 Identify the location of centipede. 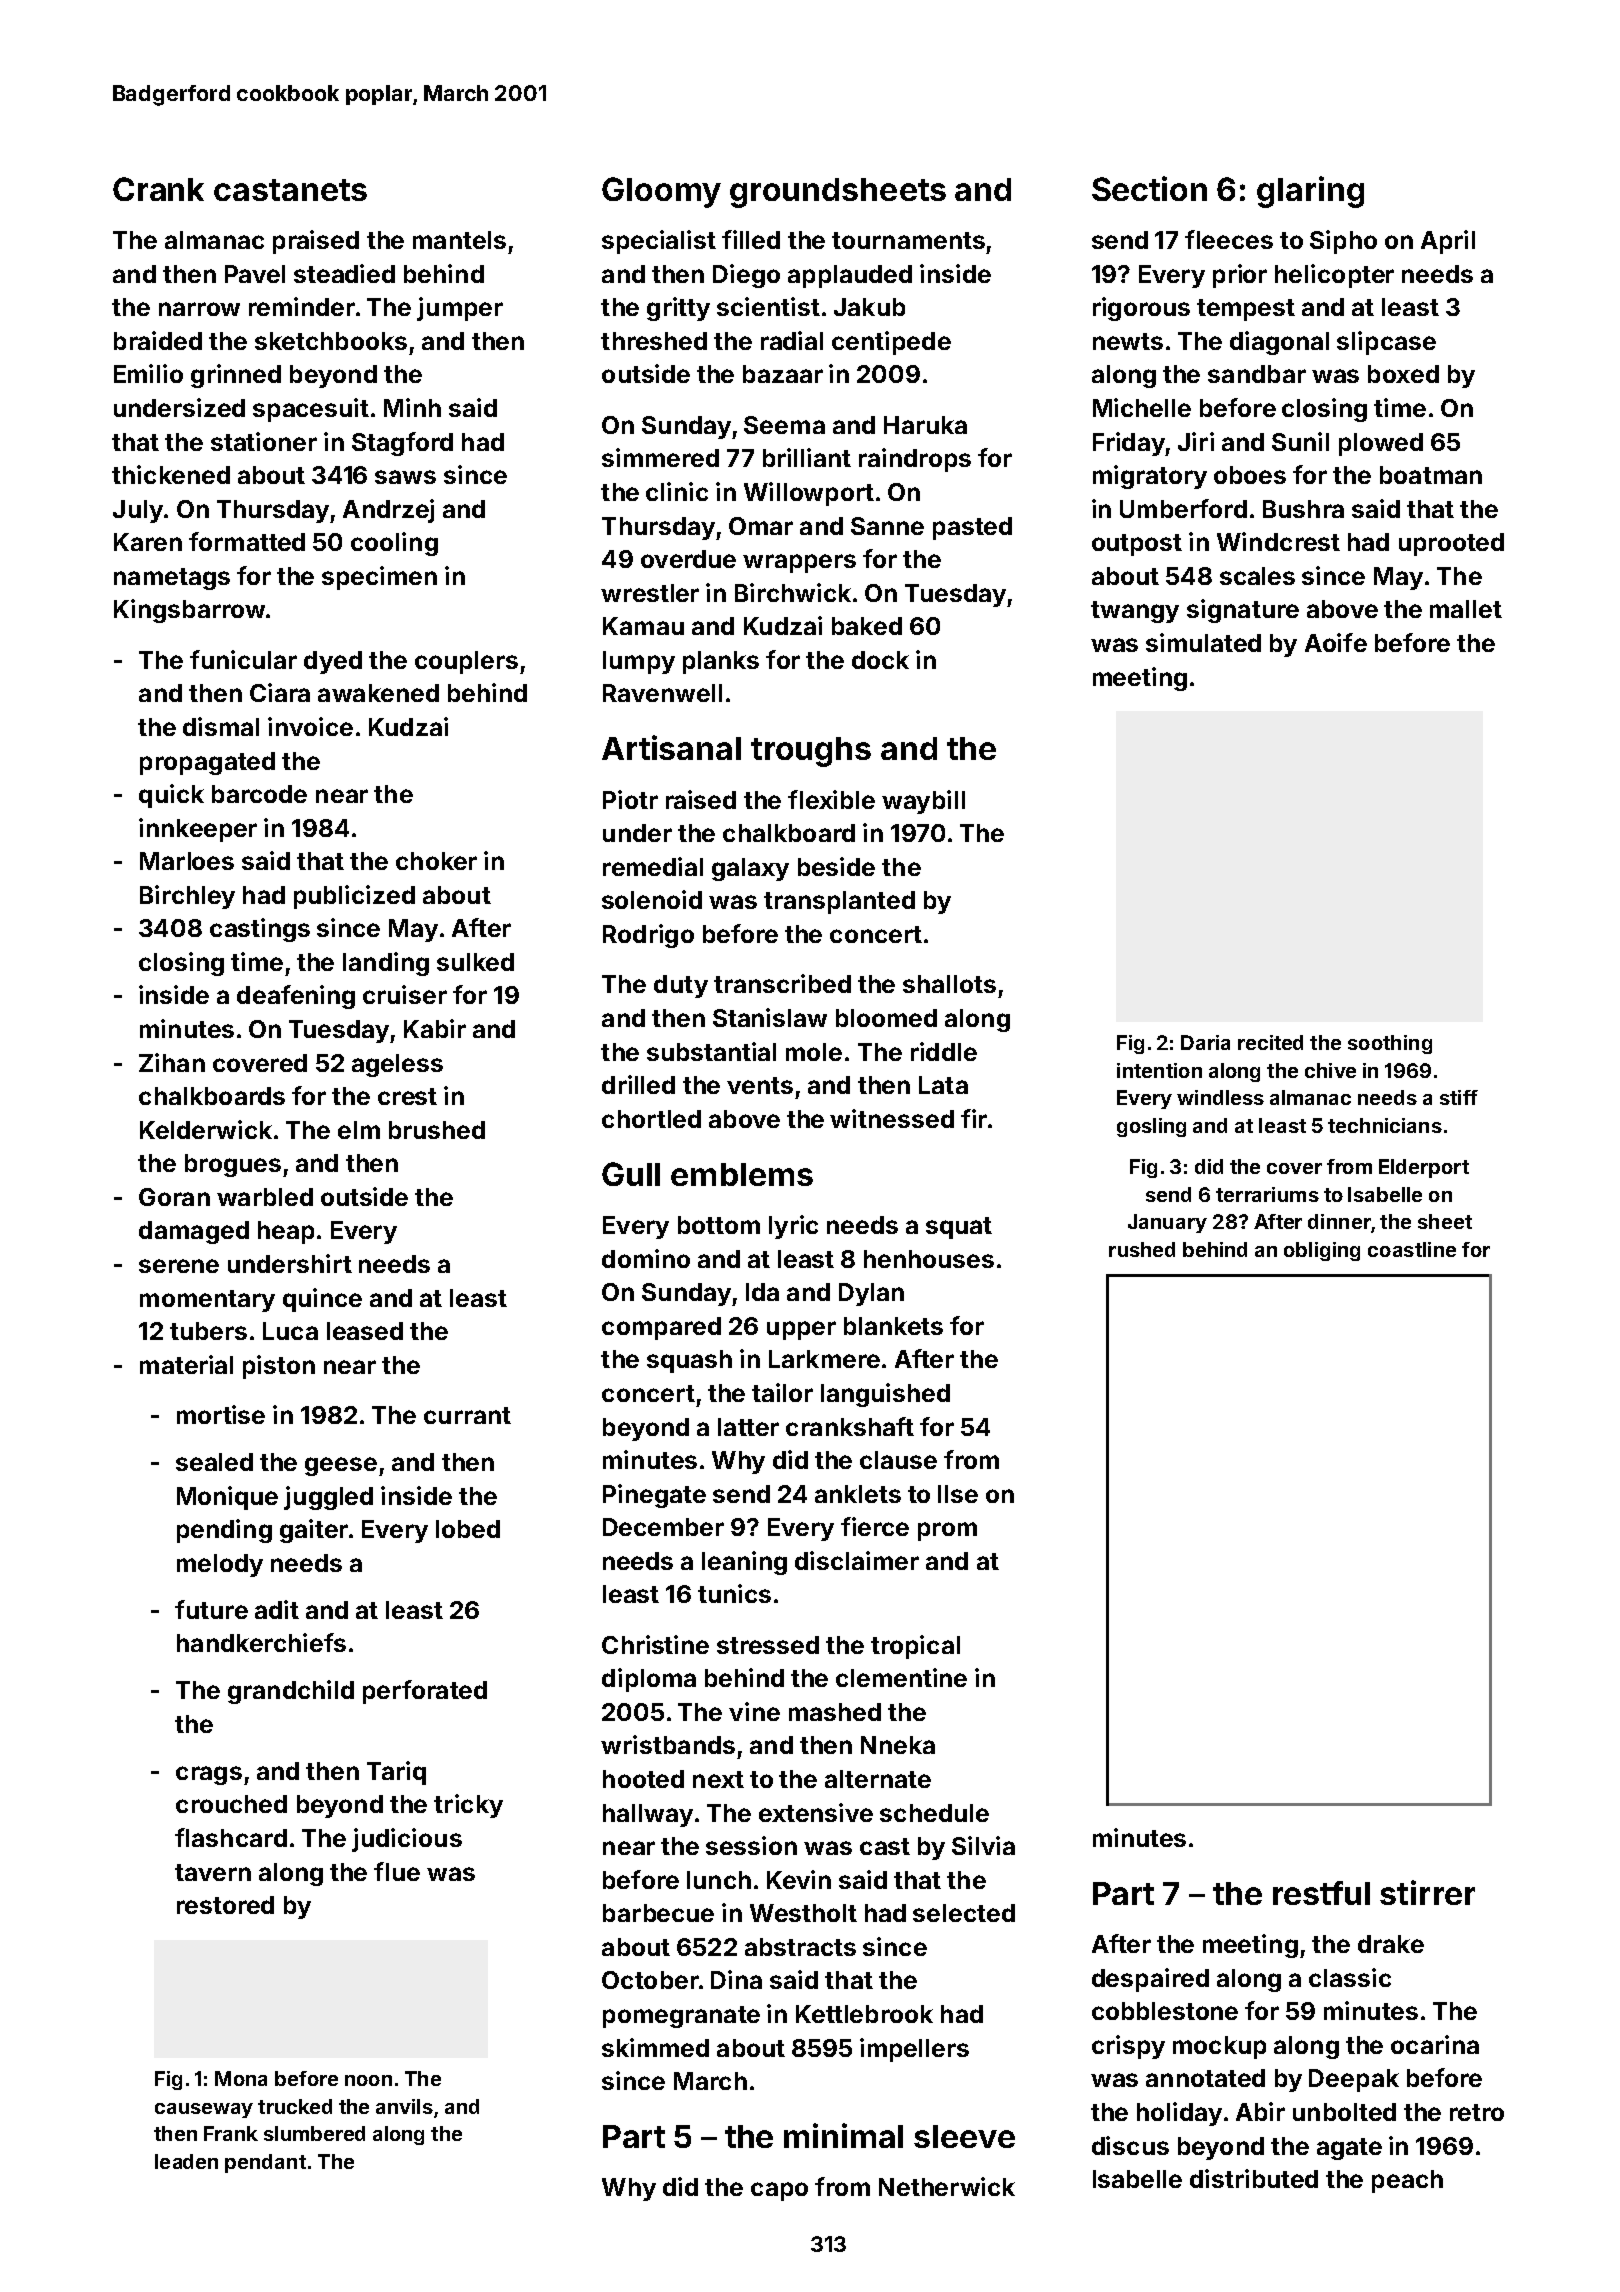
(891, 343).
